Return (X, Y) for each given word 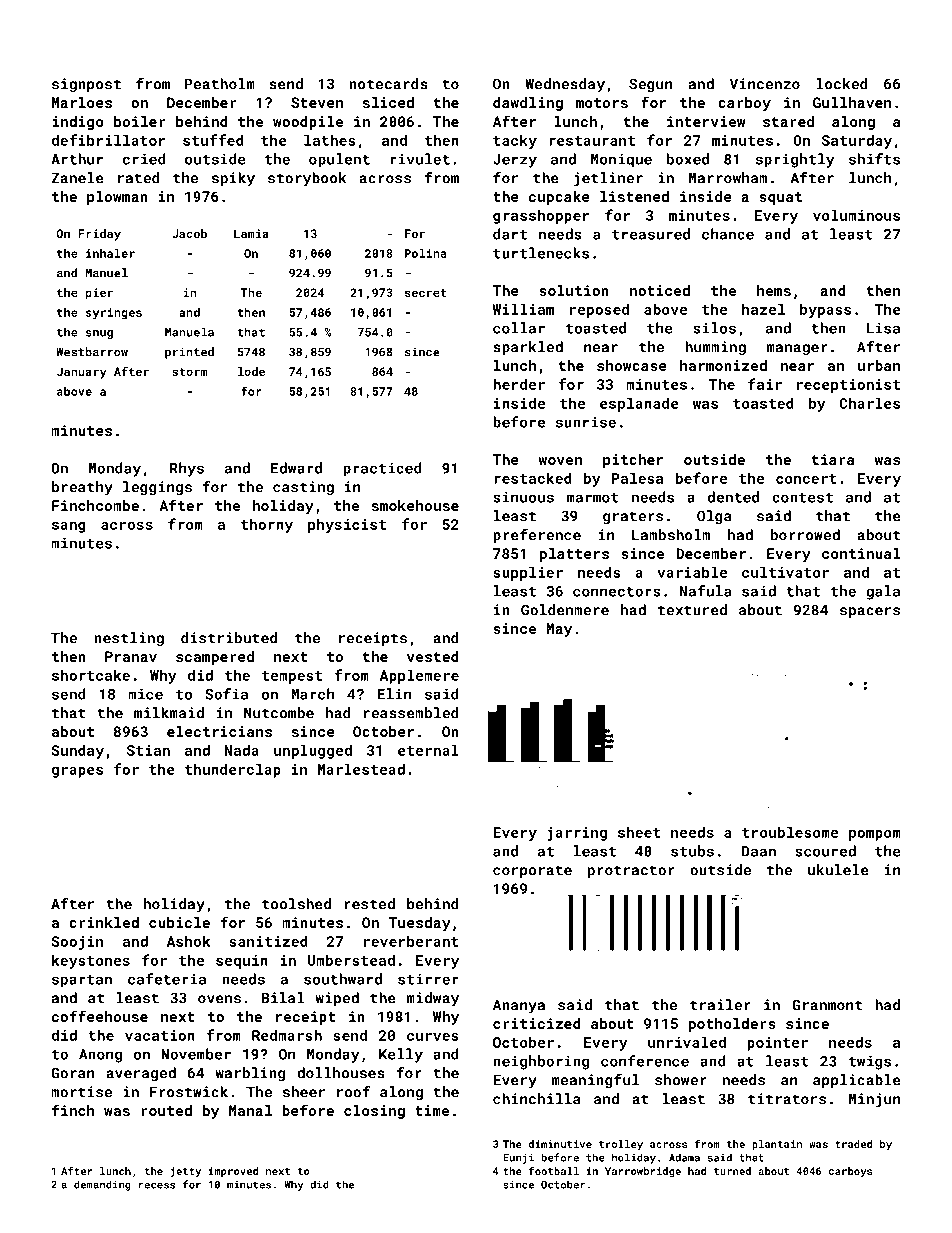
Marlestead (361, 769)
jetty (185, 1172)
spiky (233, 179)
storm (189, 372)
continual (861, 553)
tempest (292, 677)
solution (574, 290)
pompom (875, 835)
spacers (870, 612)
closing (374, 1112)
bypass (825, 310)
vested (433, 656)
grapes (77, 772)
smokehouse (415, 505)
